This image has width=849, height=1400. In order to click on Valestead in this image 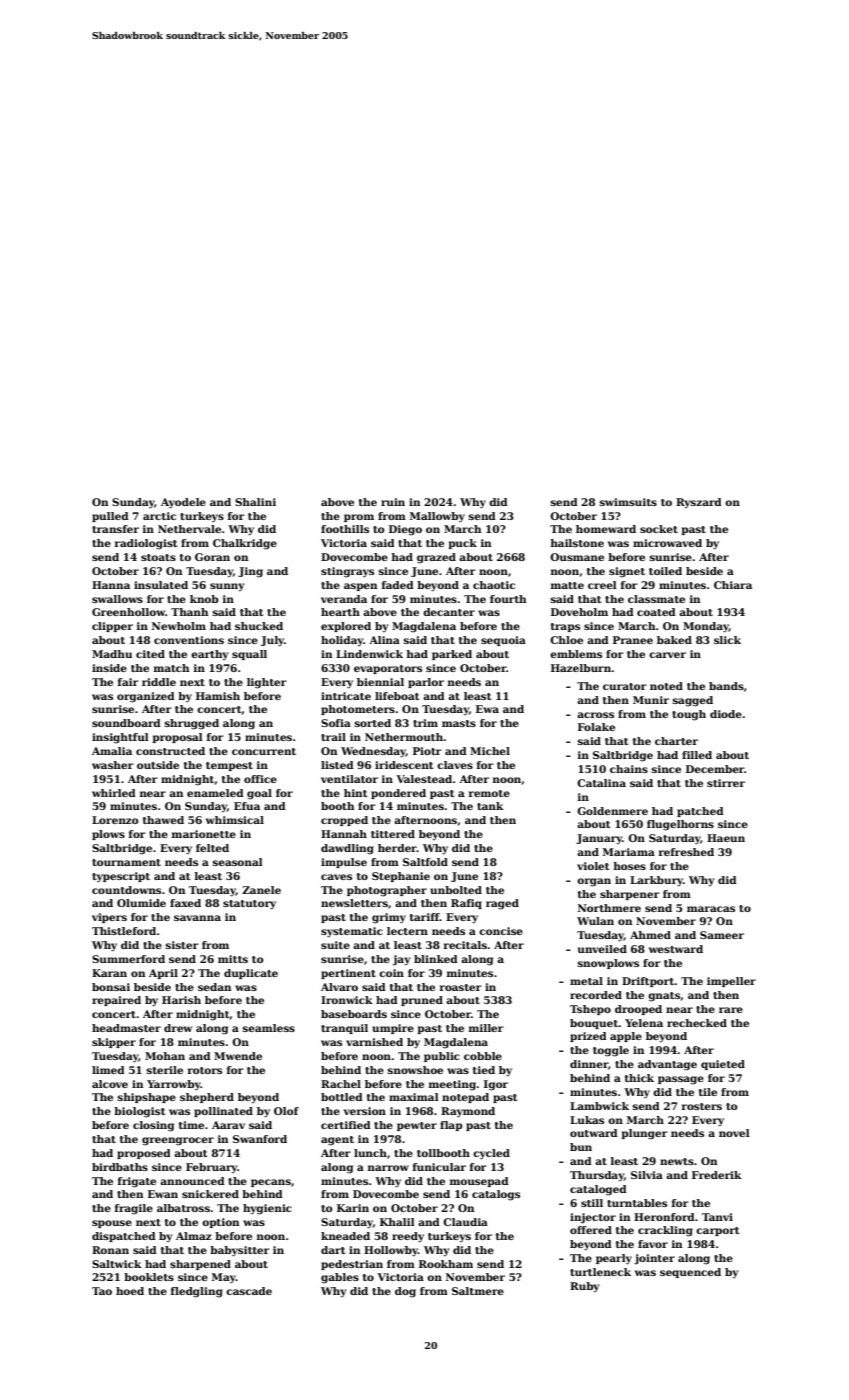, I will do `click(424, 779)`.
